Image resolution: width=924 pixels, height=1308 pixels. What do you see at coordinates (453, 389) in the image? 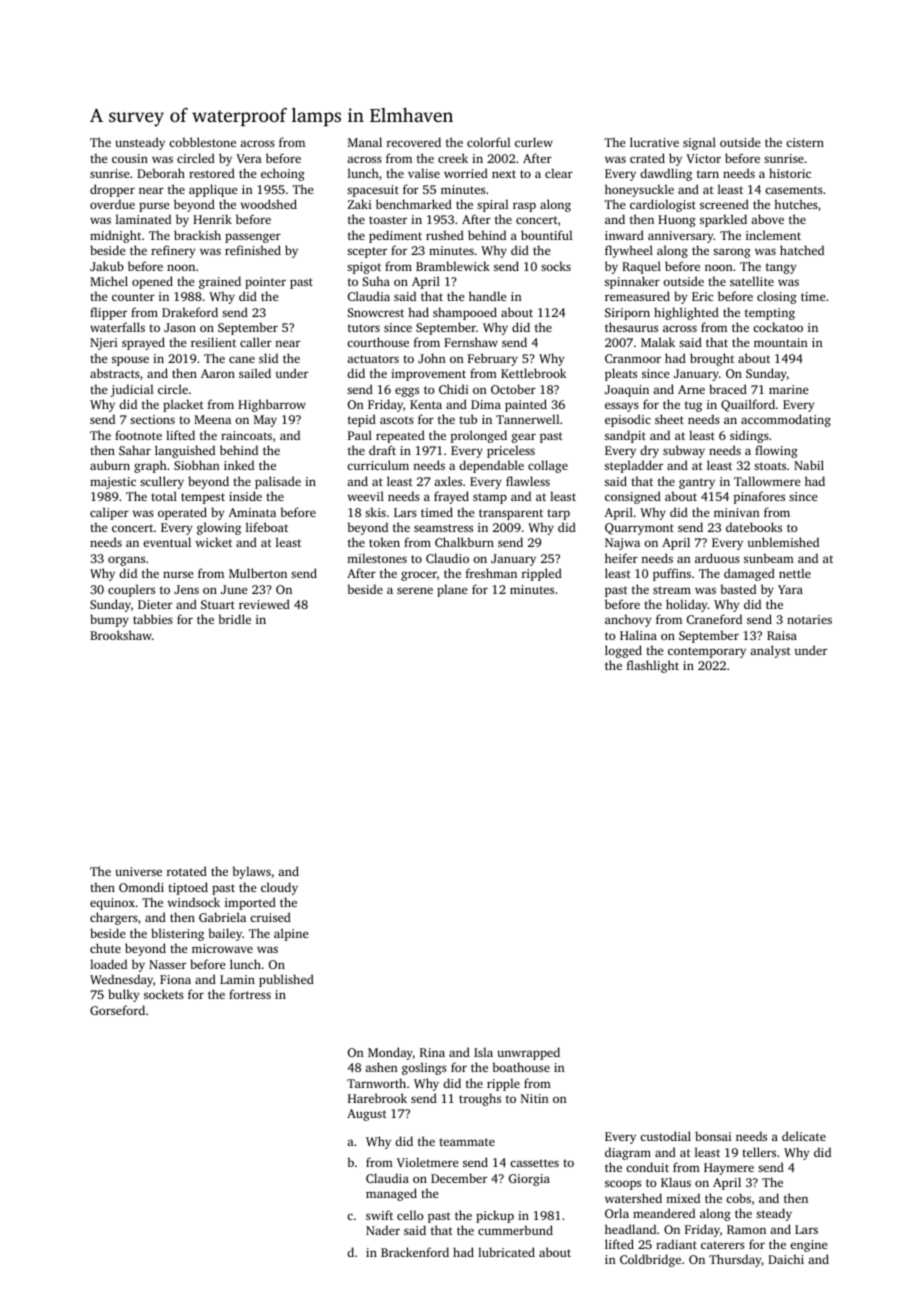
I see `Chidi` at bounding box center [453, 389].
